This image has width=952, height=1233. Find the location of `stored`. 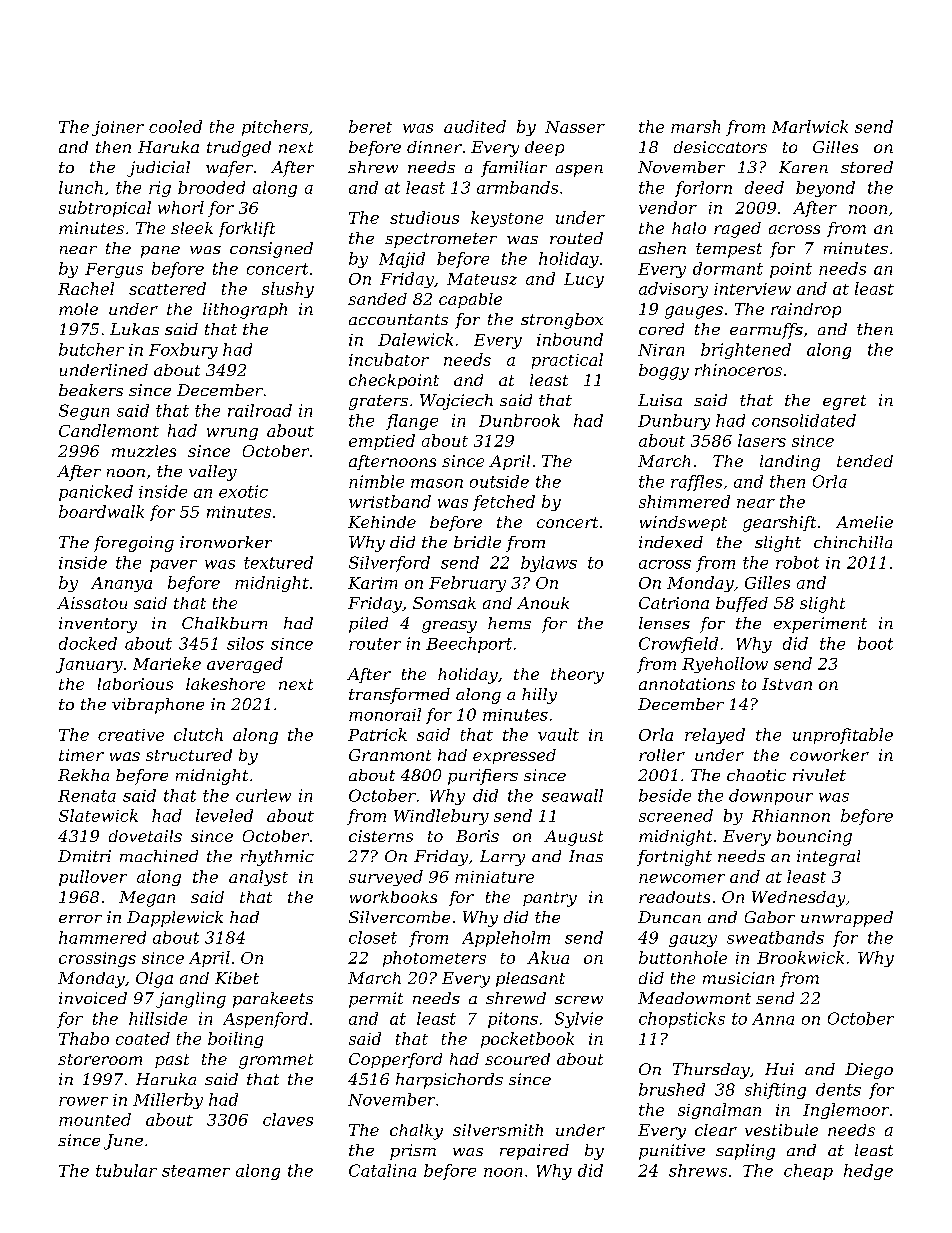

stored is located at coordinates (867, 167).
